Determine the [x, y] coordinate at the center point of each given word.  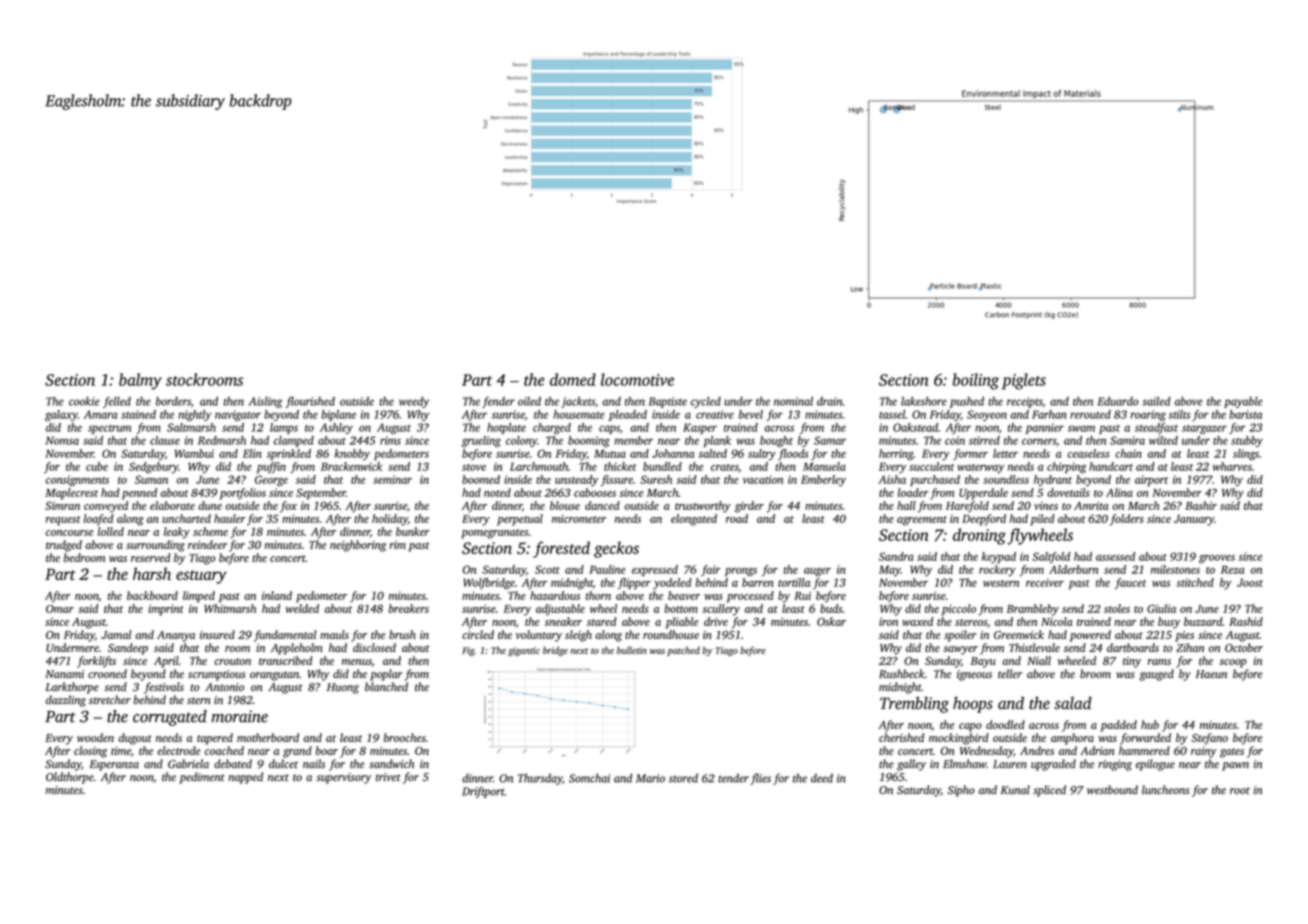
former [970, 455]
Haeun [1211, 674]
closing [90, 752]
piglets [1024, 381]
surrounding [155, 546]
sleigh [578, 636]
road [737, 518]
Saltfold [1051, 558]
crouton [232, 661]
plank [717, 441]
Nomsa [62, 440]
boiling [976, 381]
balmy [140, 381]
